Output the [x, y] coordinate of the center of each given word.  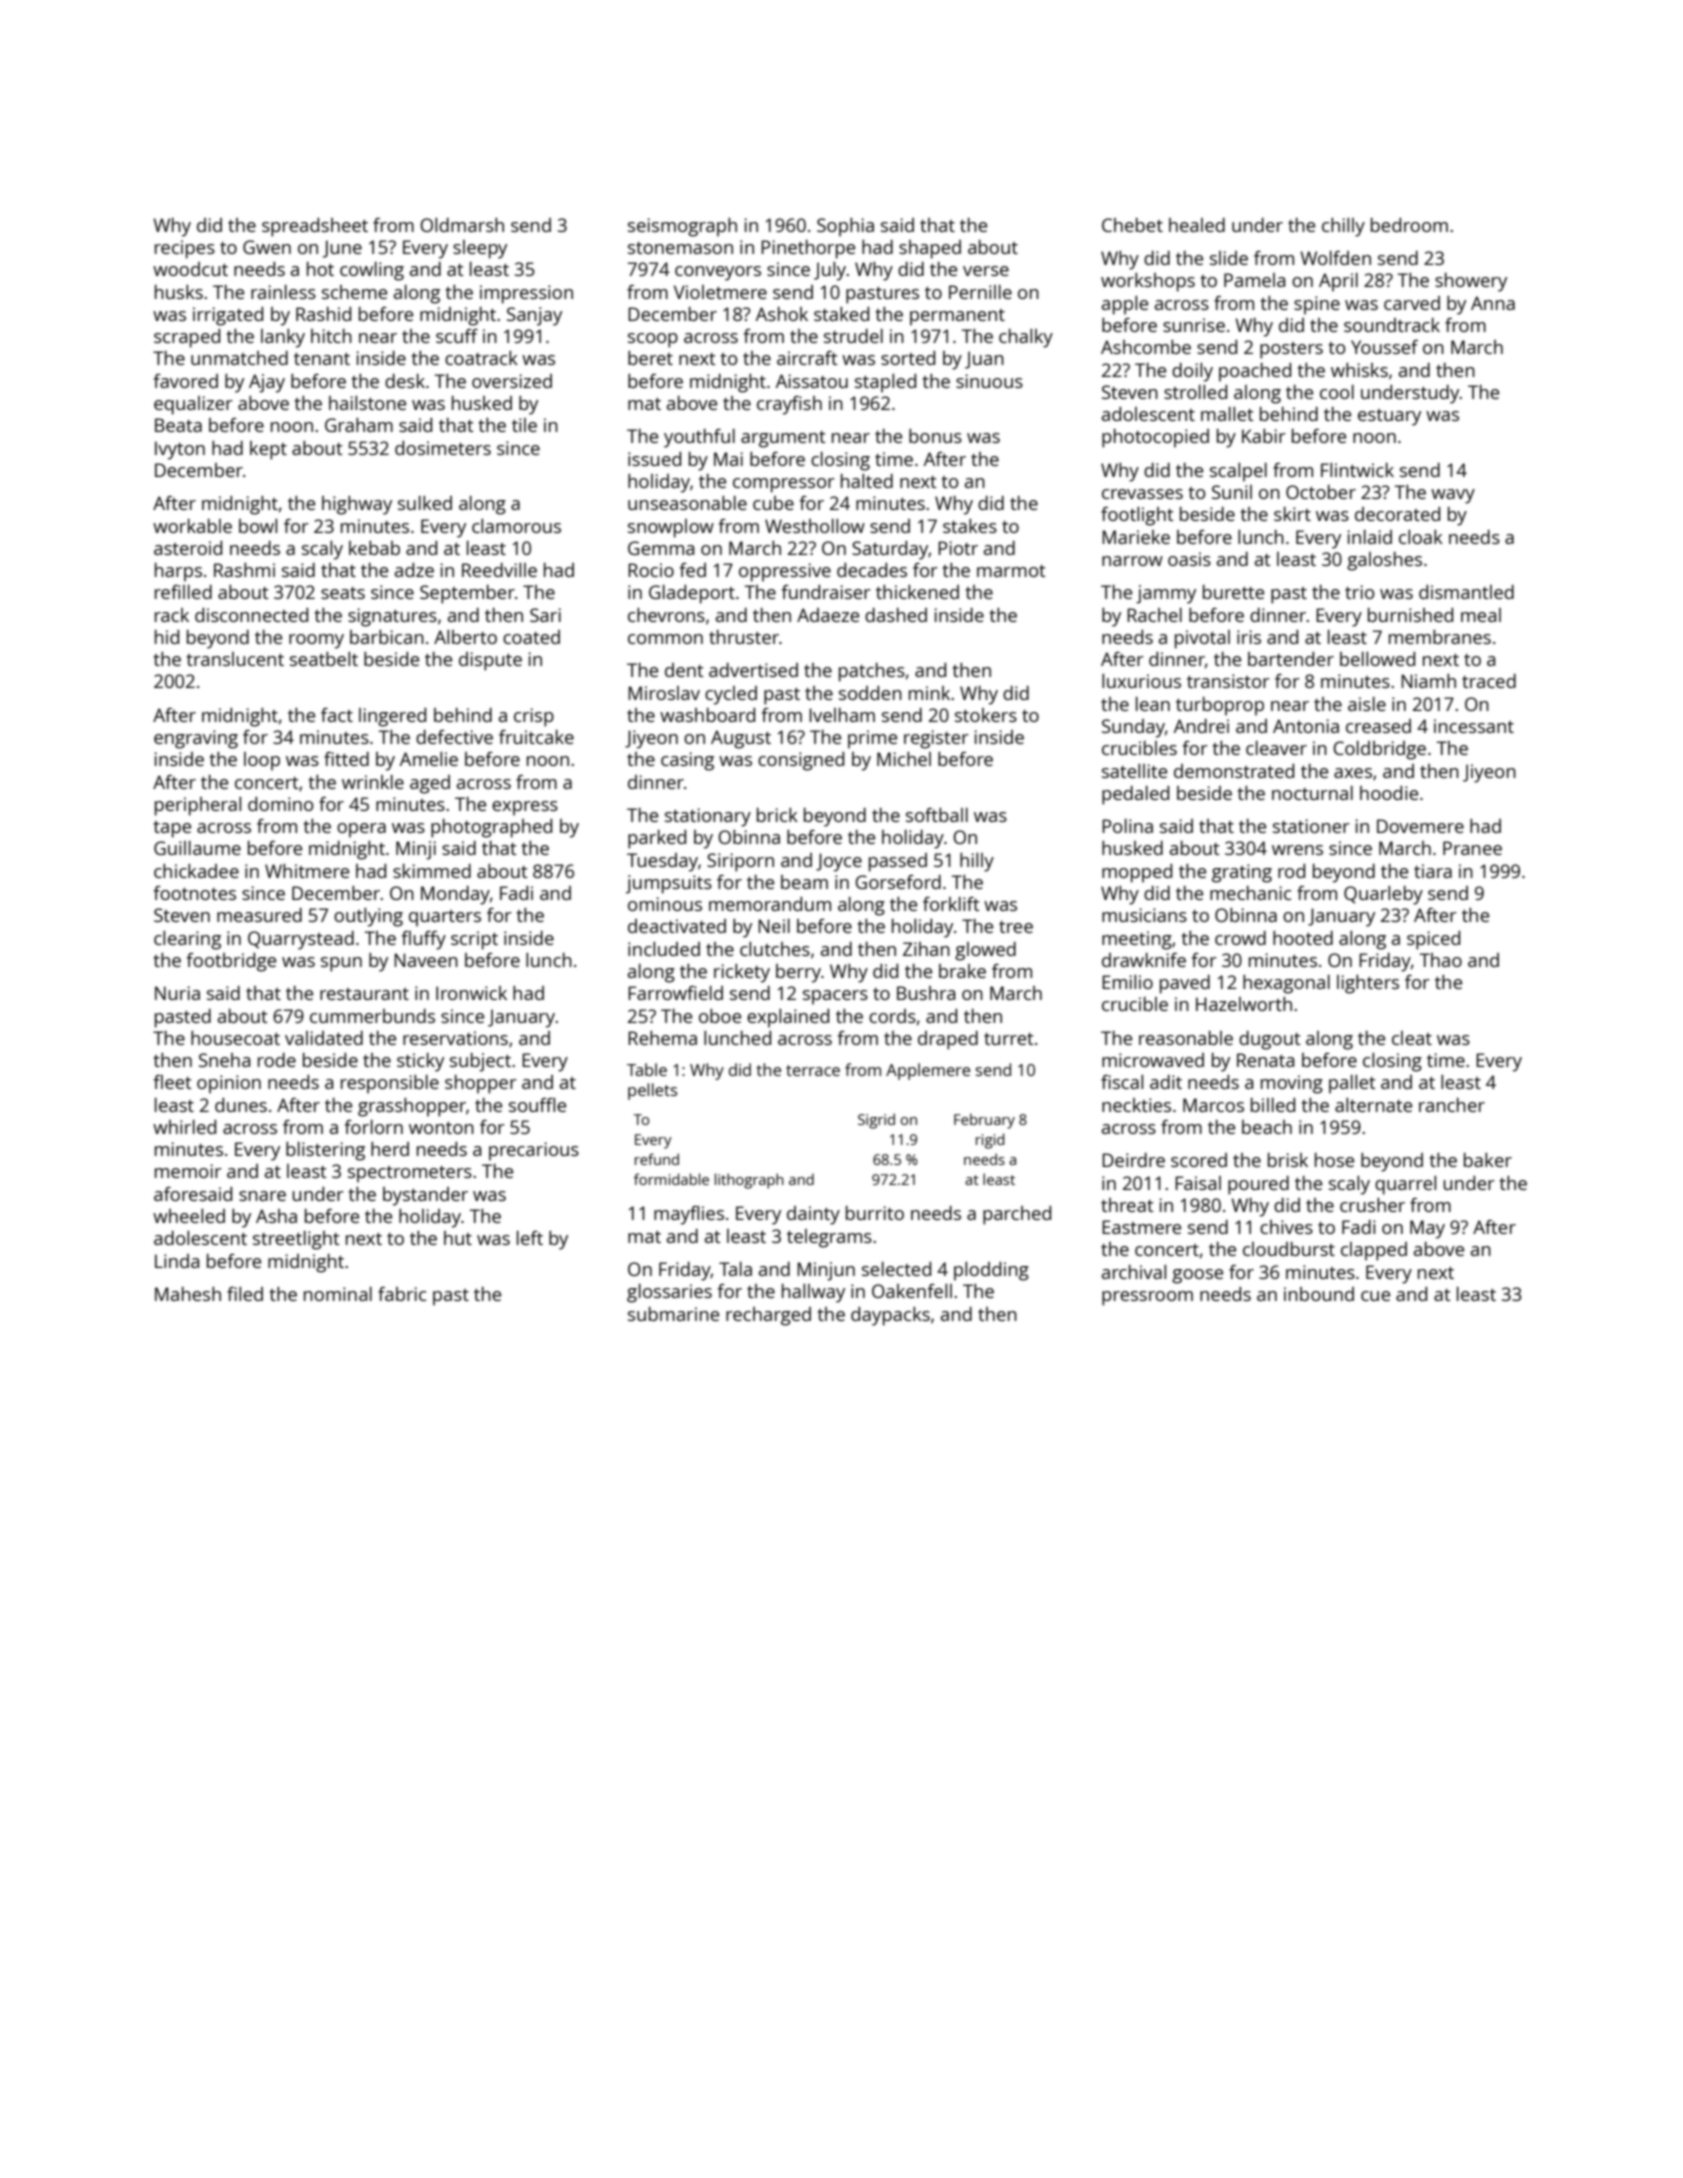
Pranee [1472, 848]
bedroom [1409, 225]
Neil [774, 926]
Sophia [845, 227]
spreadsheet [315, 227]
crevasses [1142, 494]
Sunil [1232, 492]
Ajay [267, 383]
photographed [491, 828]
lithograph [749, 1181]
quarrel [1405, 1185]
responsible [390, 1084]
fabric [402, 1294]
